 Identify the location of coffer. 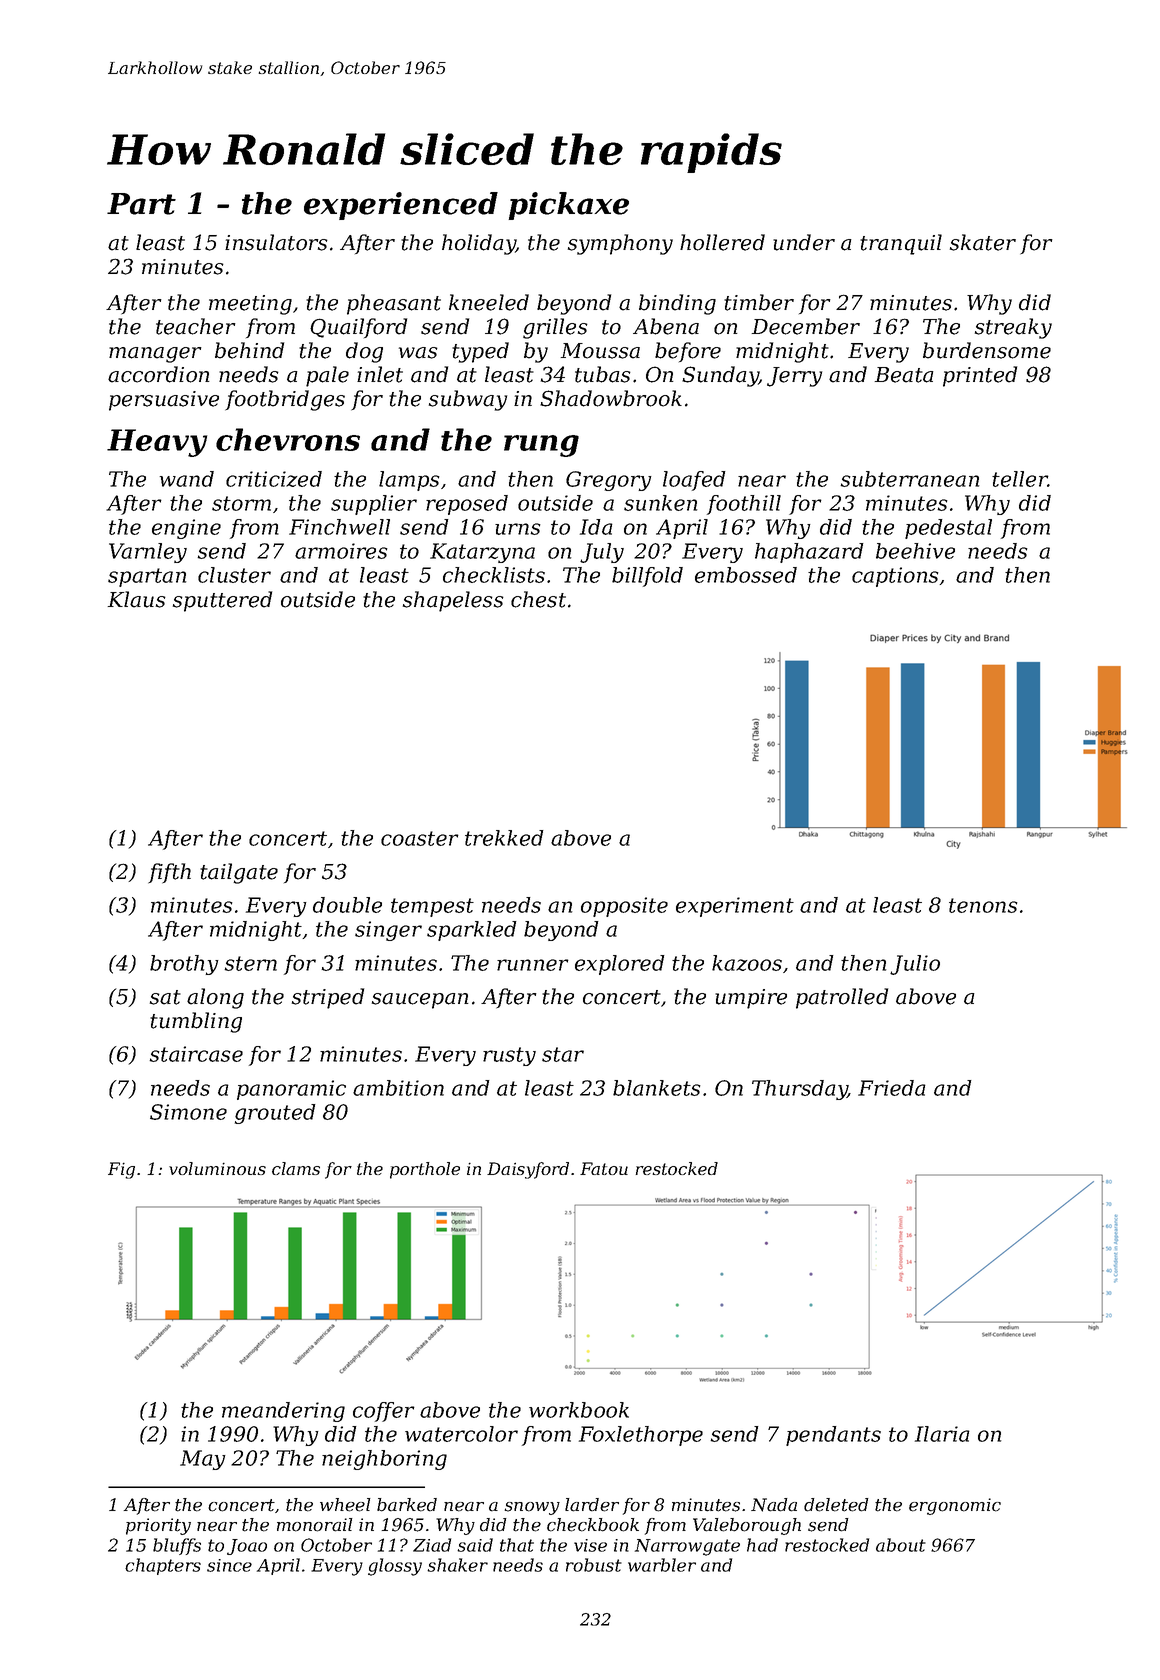
(384, 1412).
